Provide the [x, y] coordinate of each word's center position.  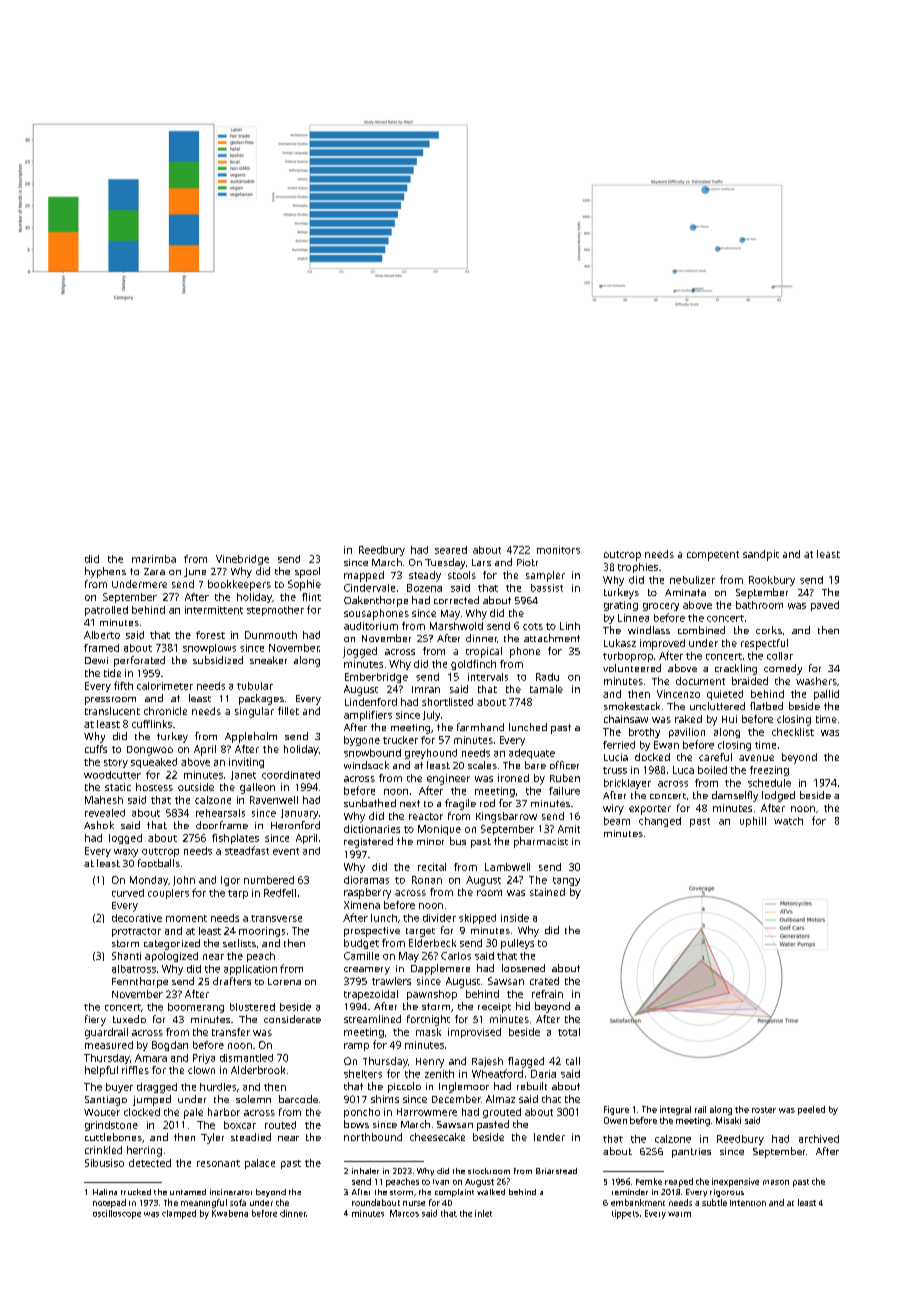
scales [482, 765]
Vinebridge [242, 560]
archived [819, 1139]
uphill [753, 822]
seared [451, 550]
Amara [151, 1058]
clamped [179, 1214]
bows [356, 1124]
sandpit [761, 555]
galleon [257, 788]
